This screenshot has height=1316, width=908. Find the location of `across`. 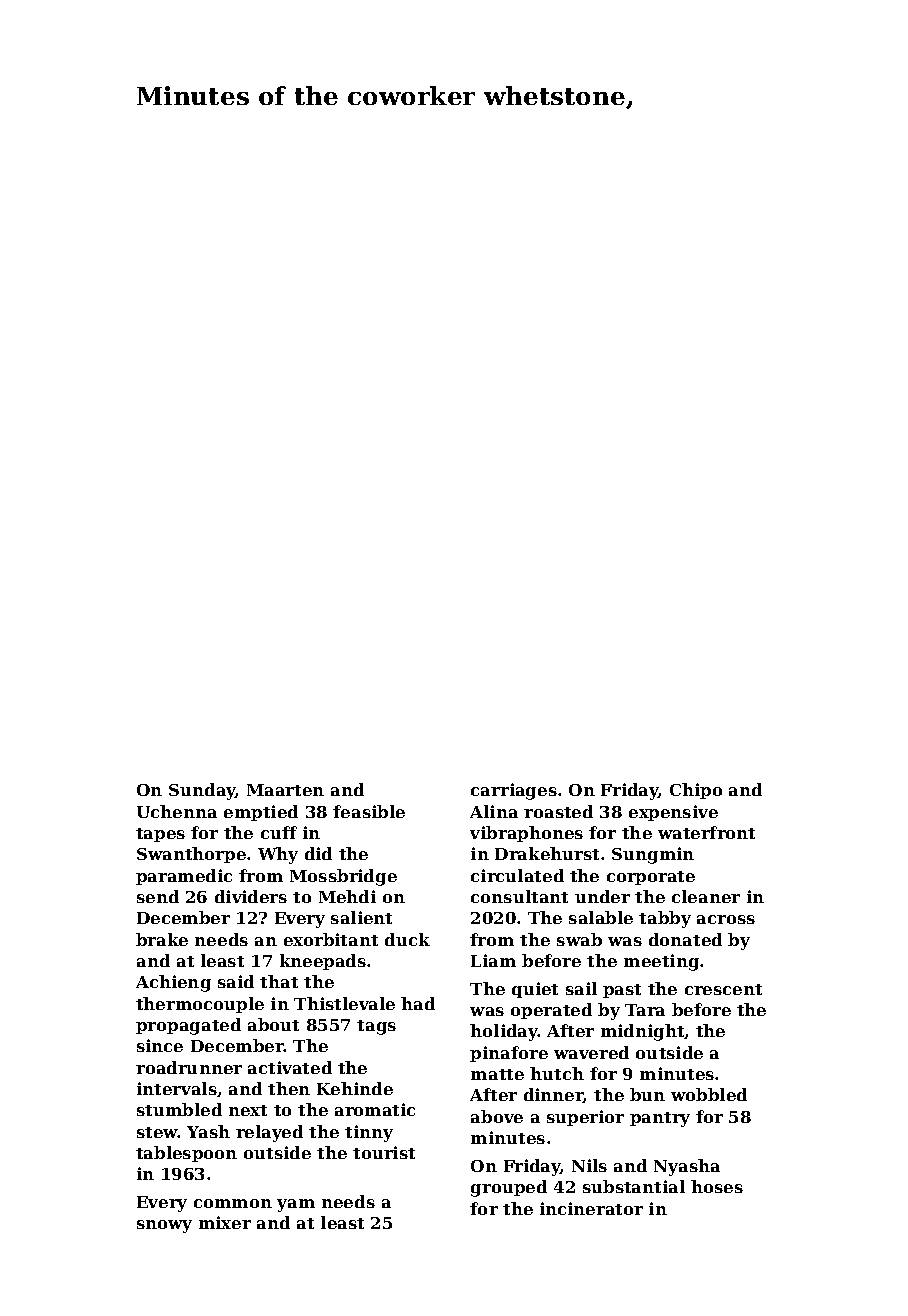

across is located at coordinates (726, 919).
